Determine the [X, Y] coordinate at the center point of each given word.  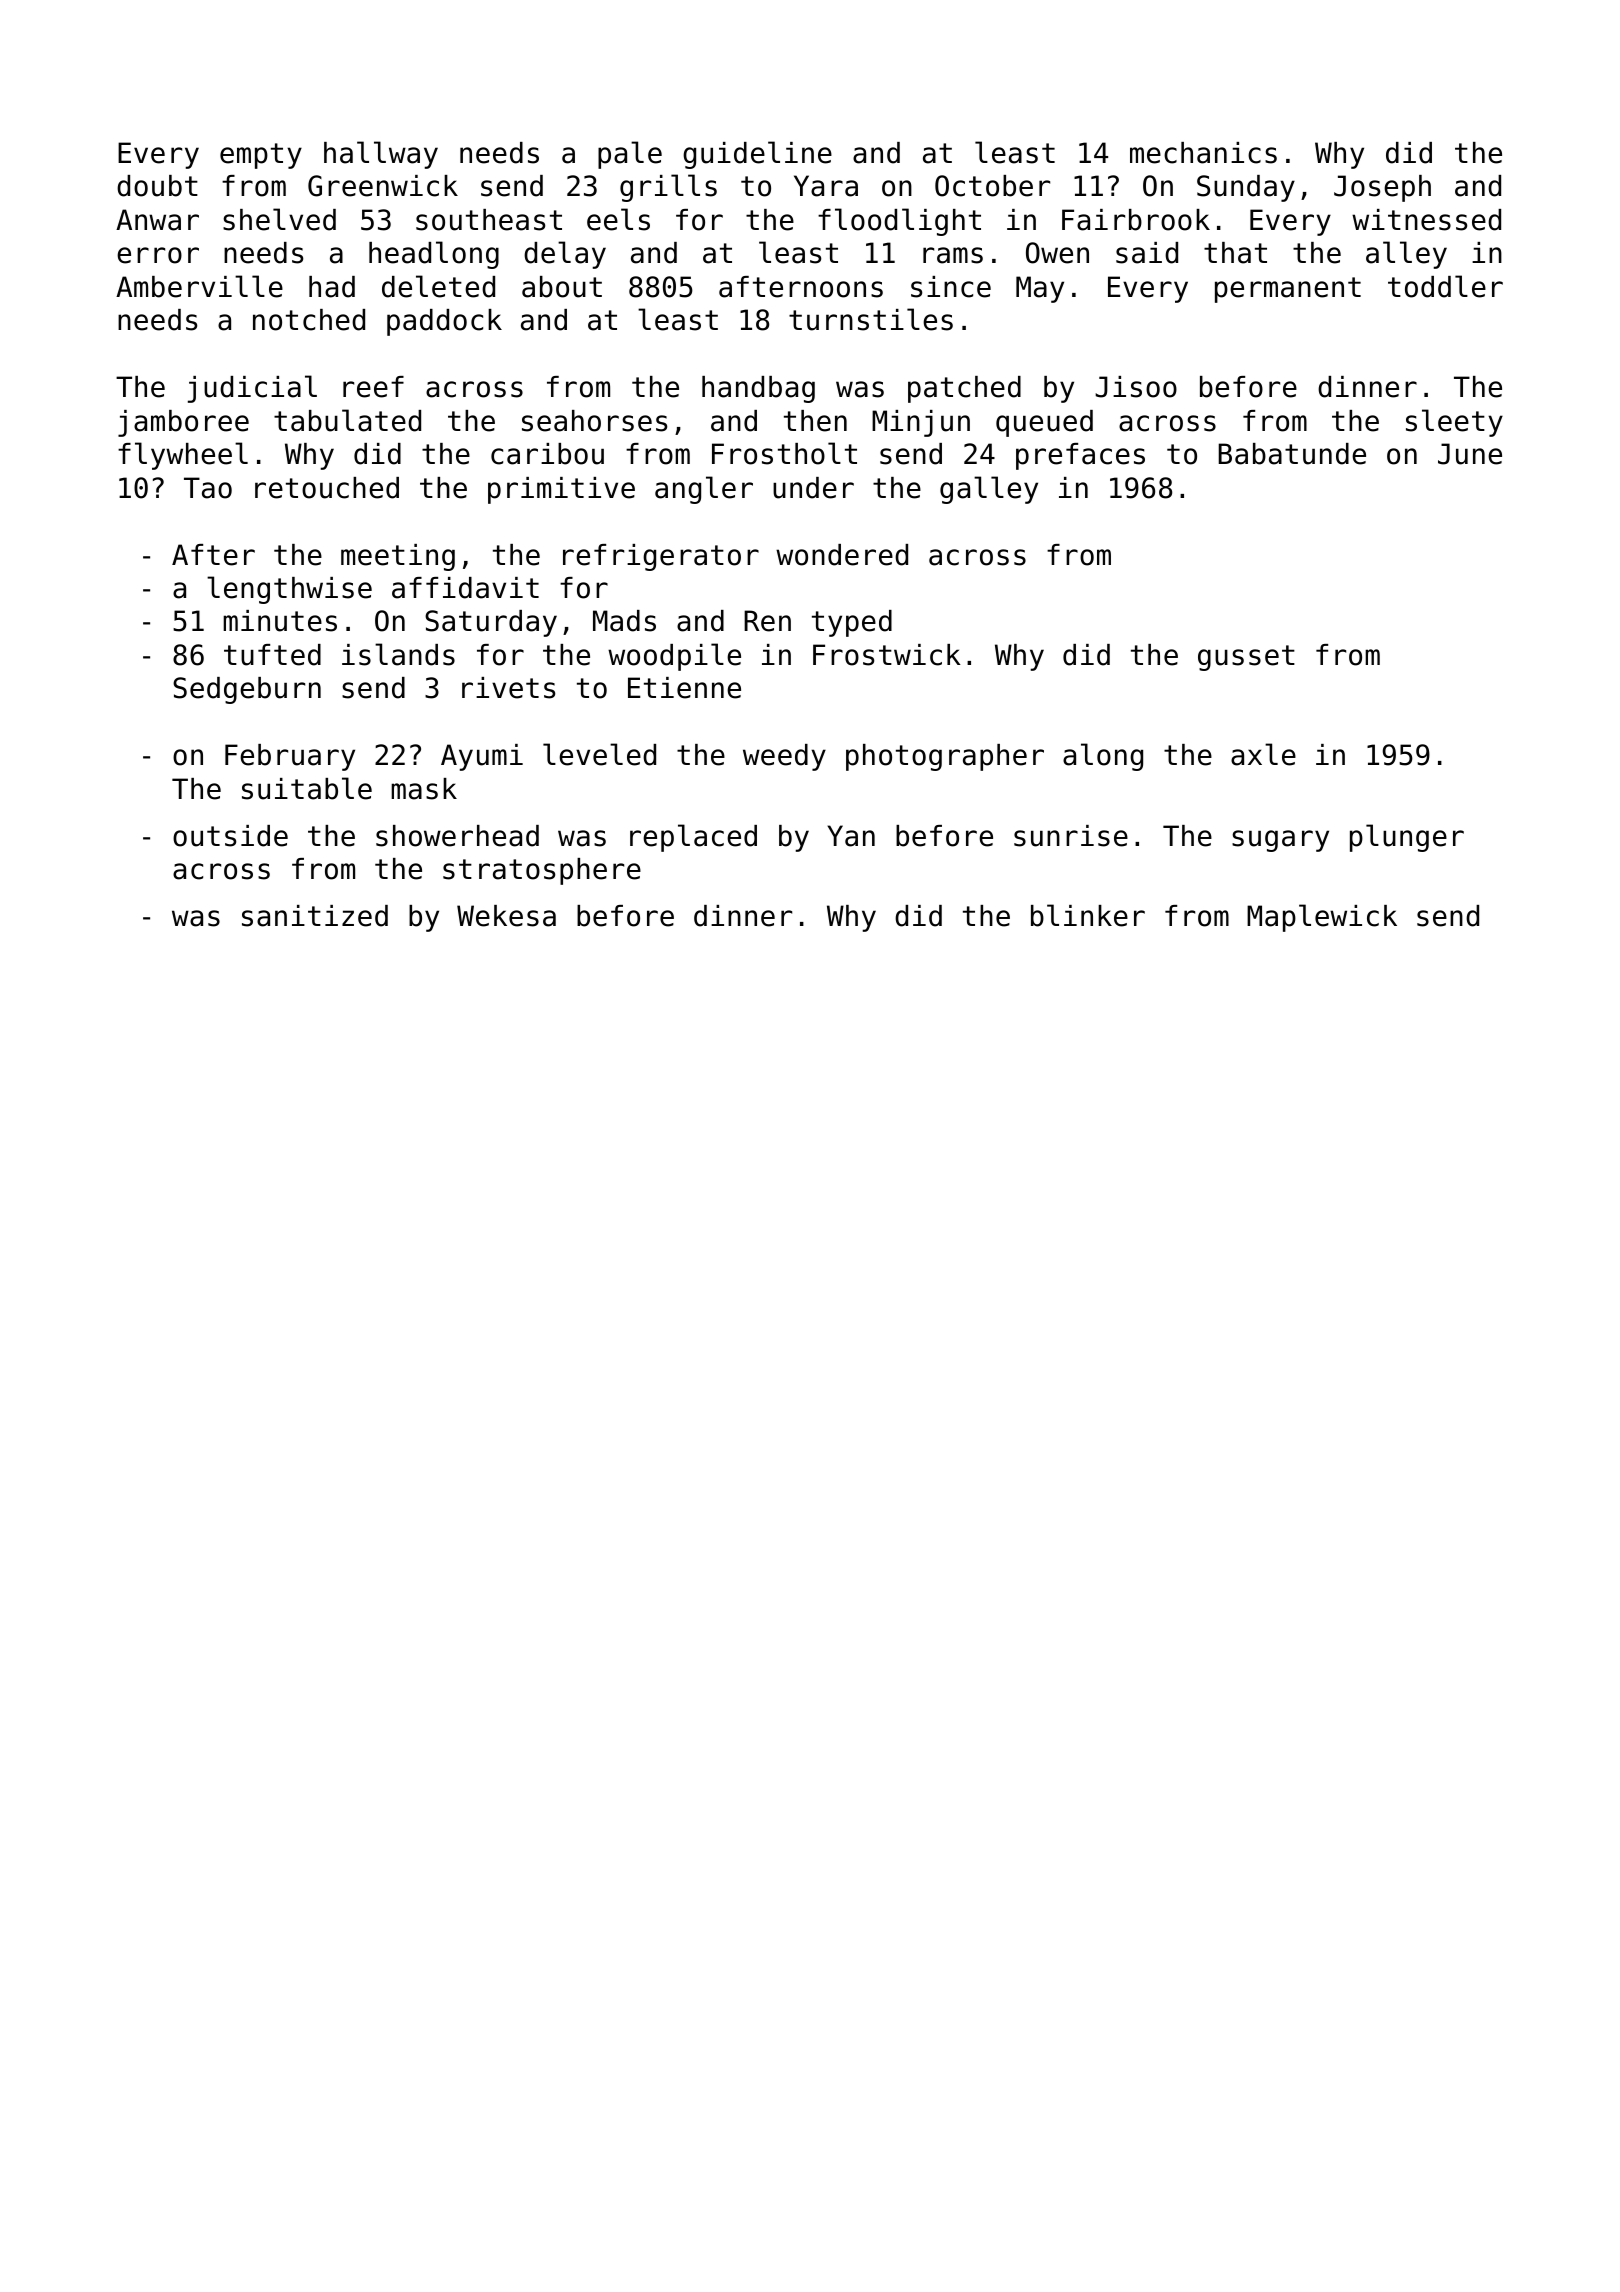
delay [565, 255]
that [1235, 253]
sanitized [315, 916]
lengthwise [289, 590]
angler [704, 490]
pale [630, 155]
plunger [1407, 838]
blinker [1088, 915]
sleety [1454, 423]
